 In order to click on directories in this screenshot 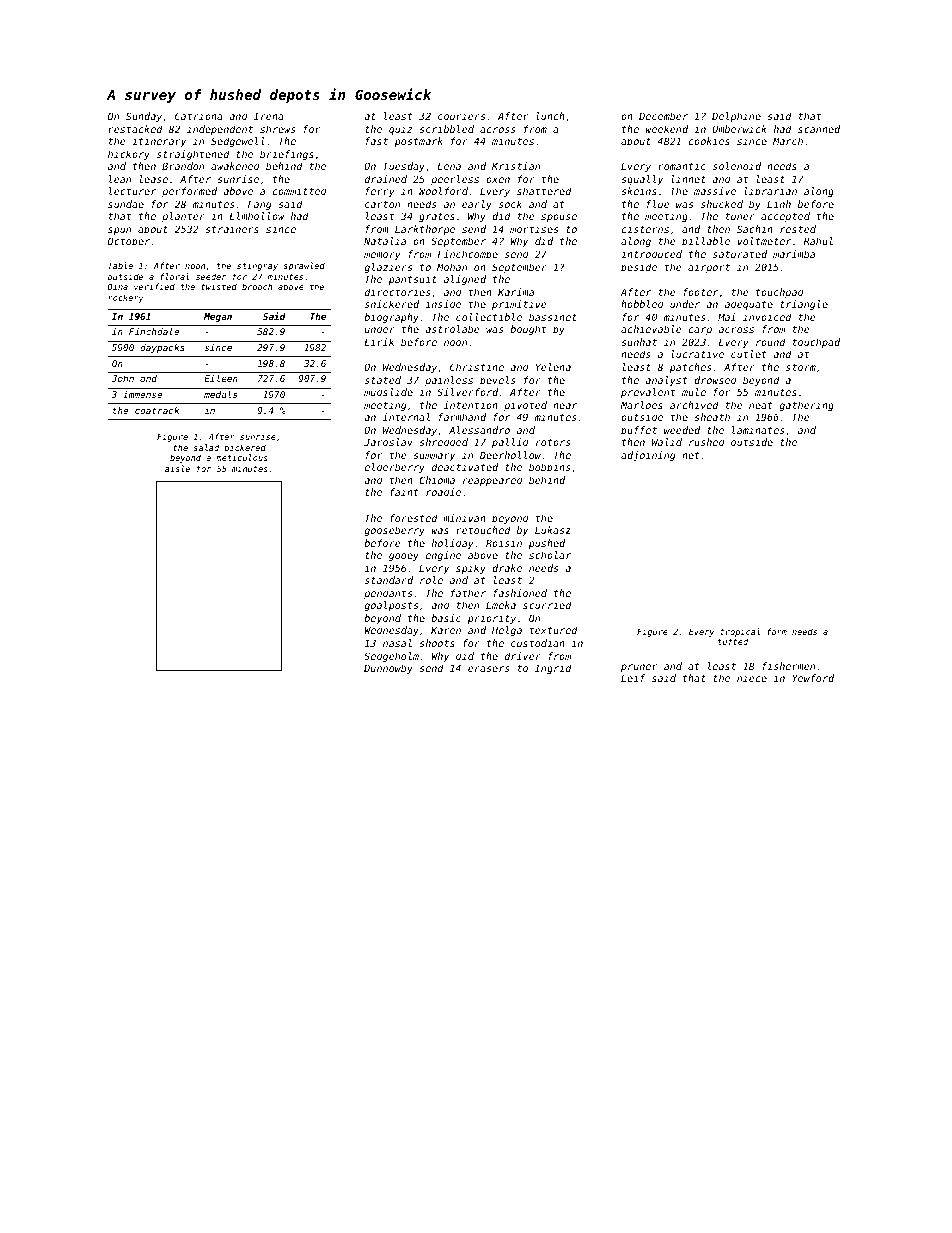, I will do `click(397, 292)`.
